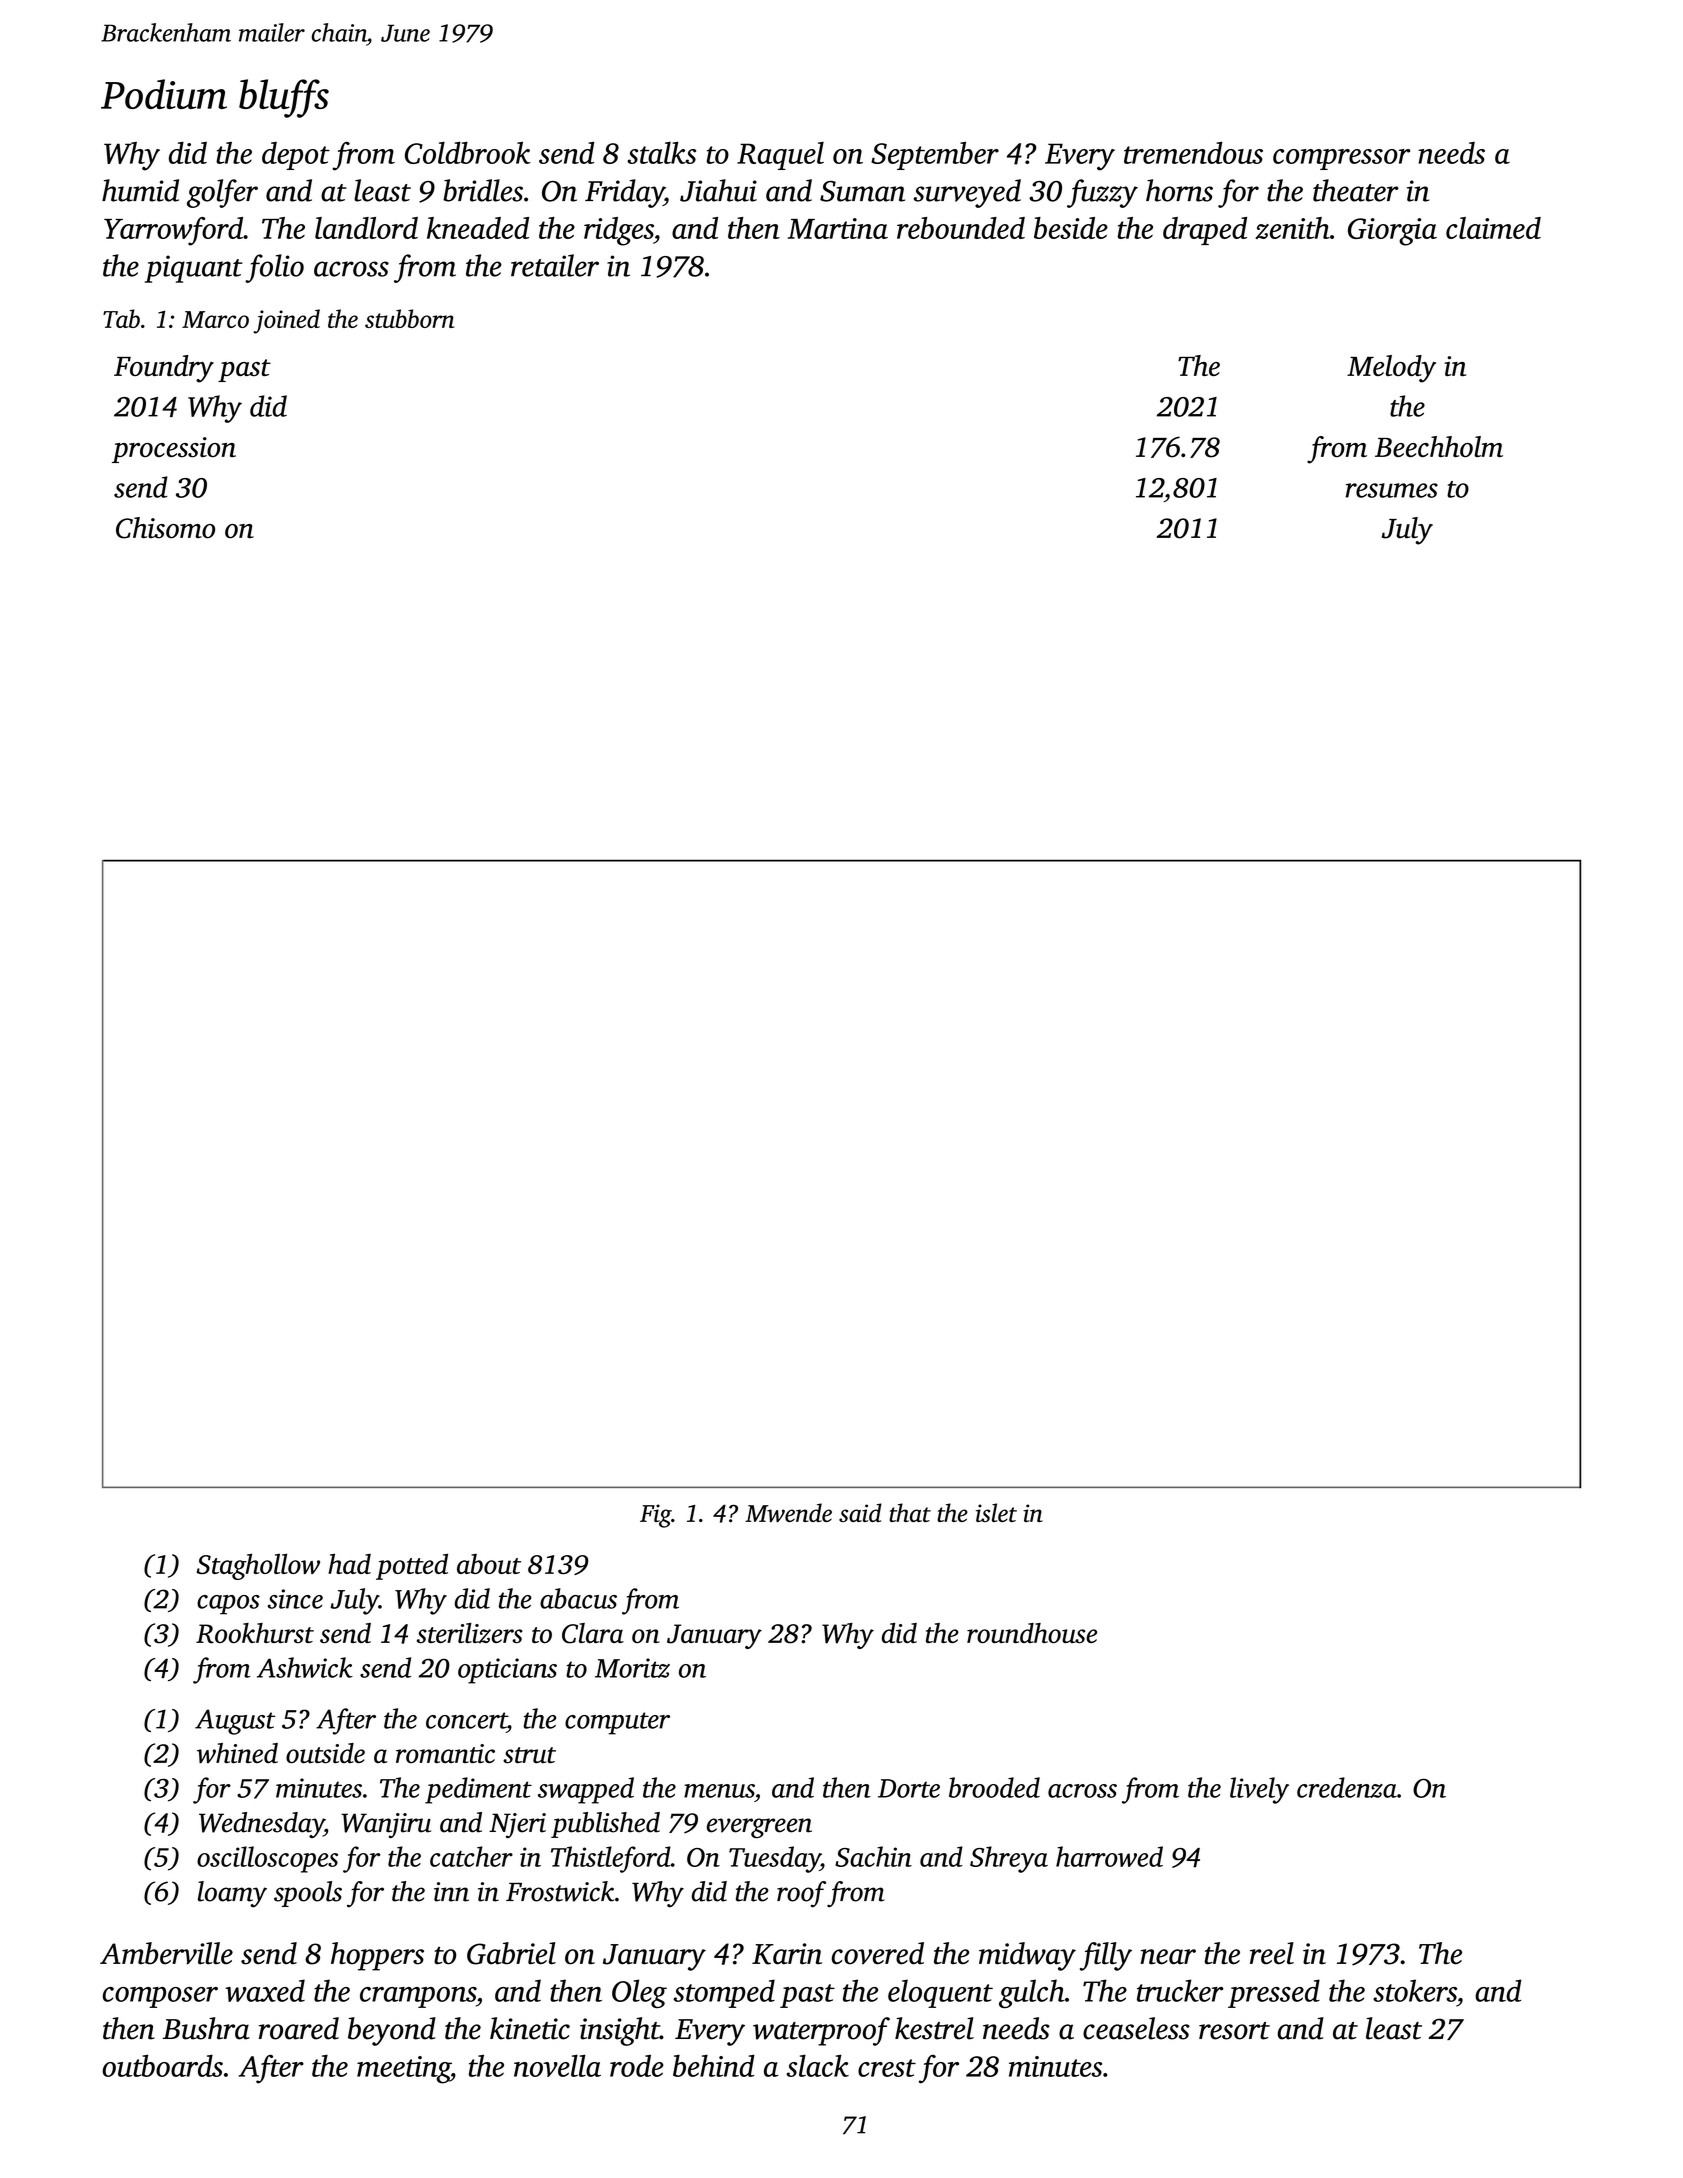 The image size is (1683, 2178). I want to click on concert, so click(466, 1720).
